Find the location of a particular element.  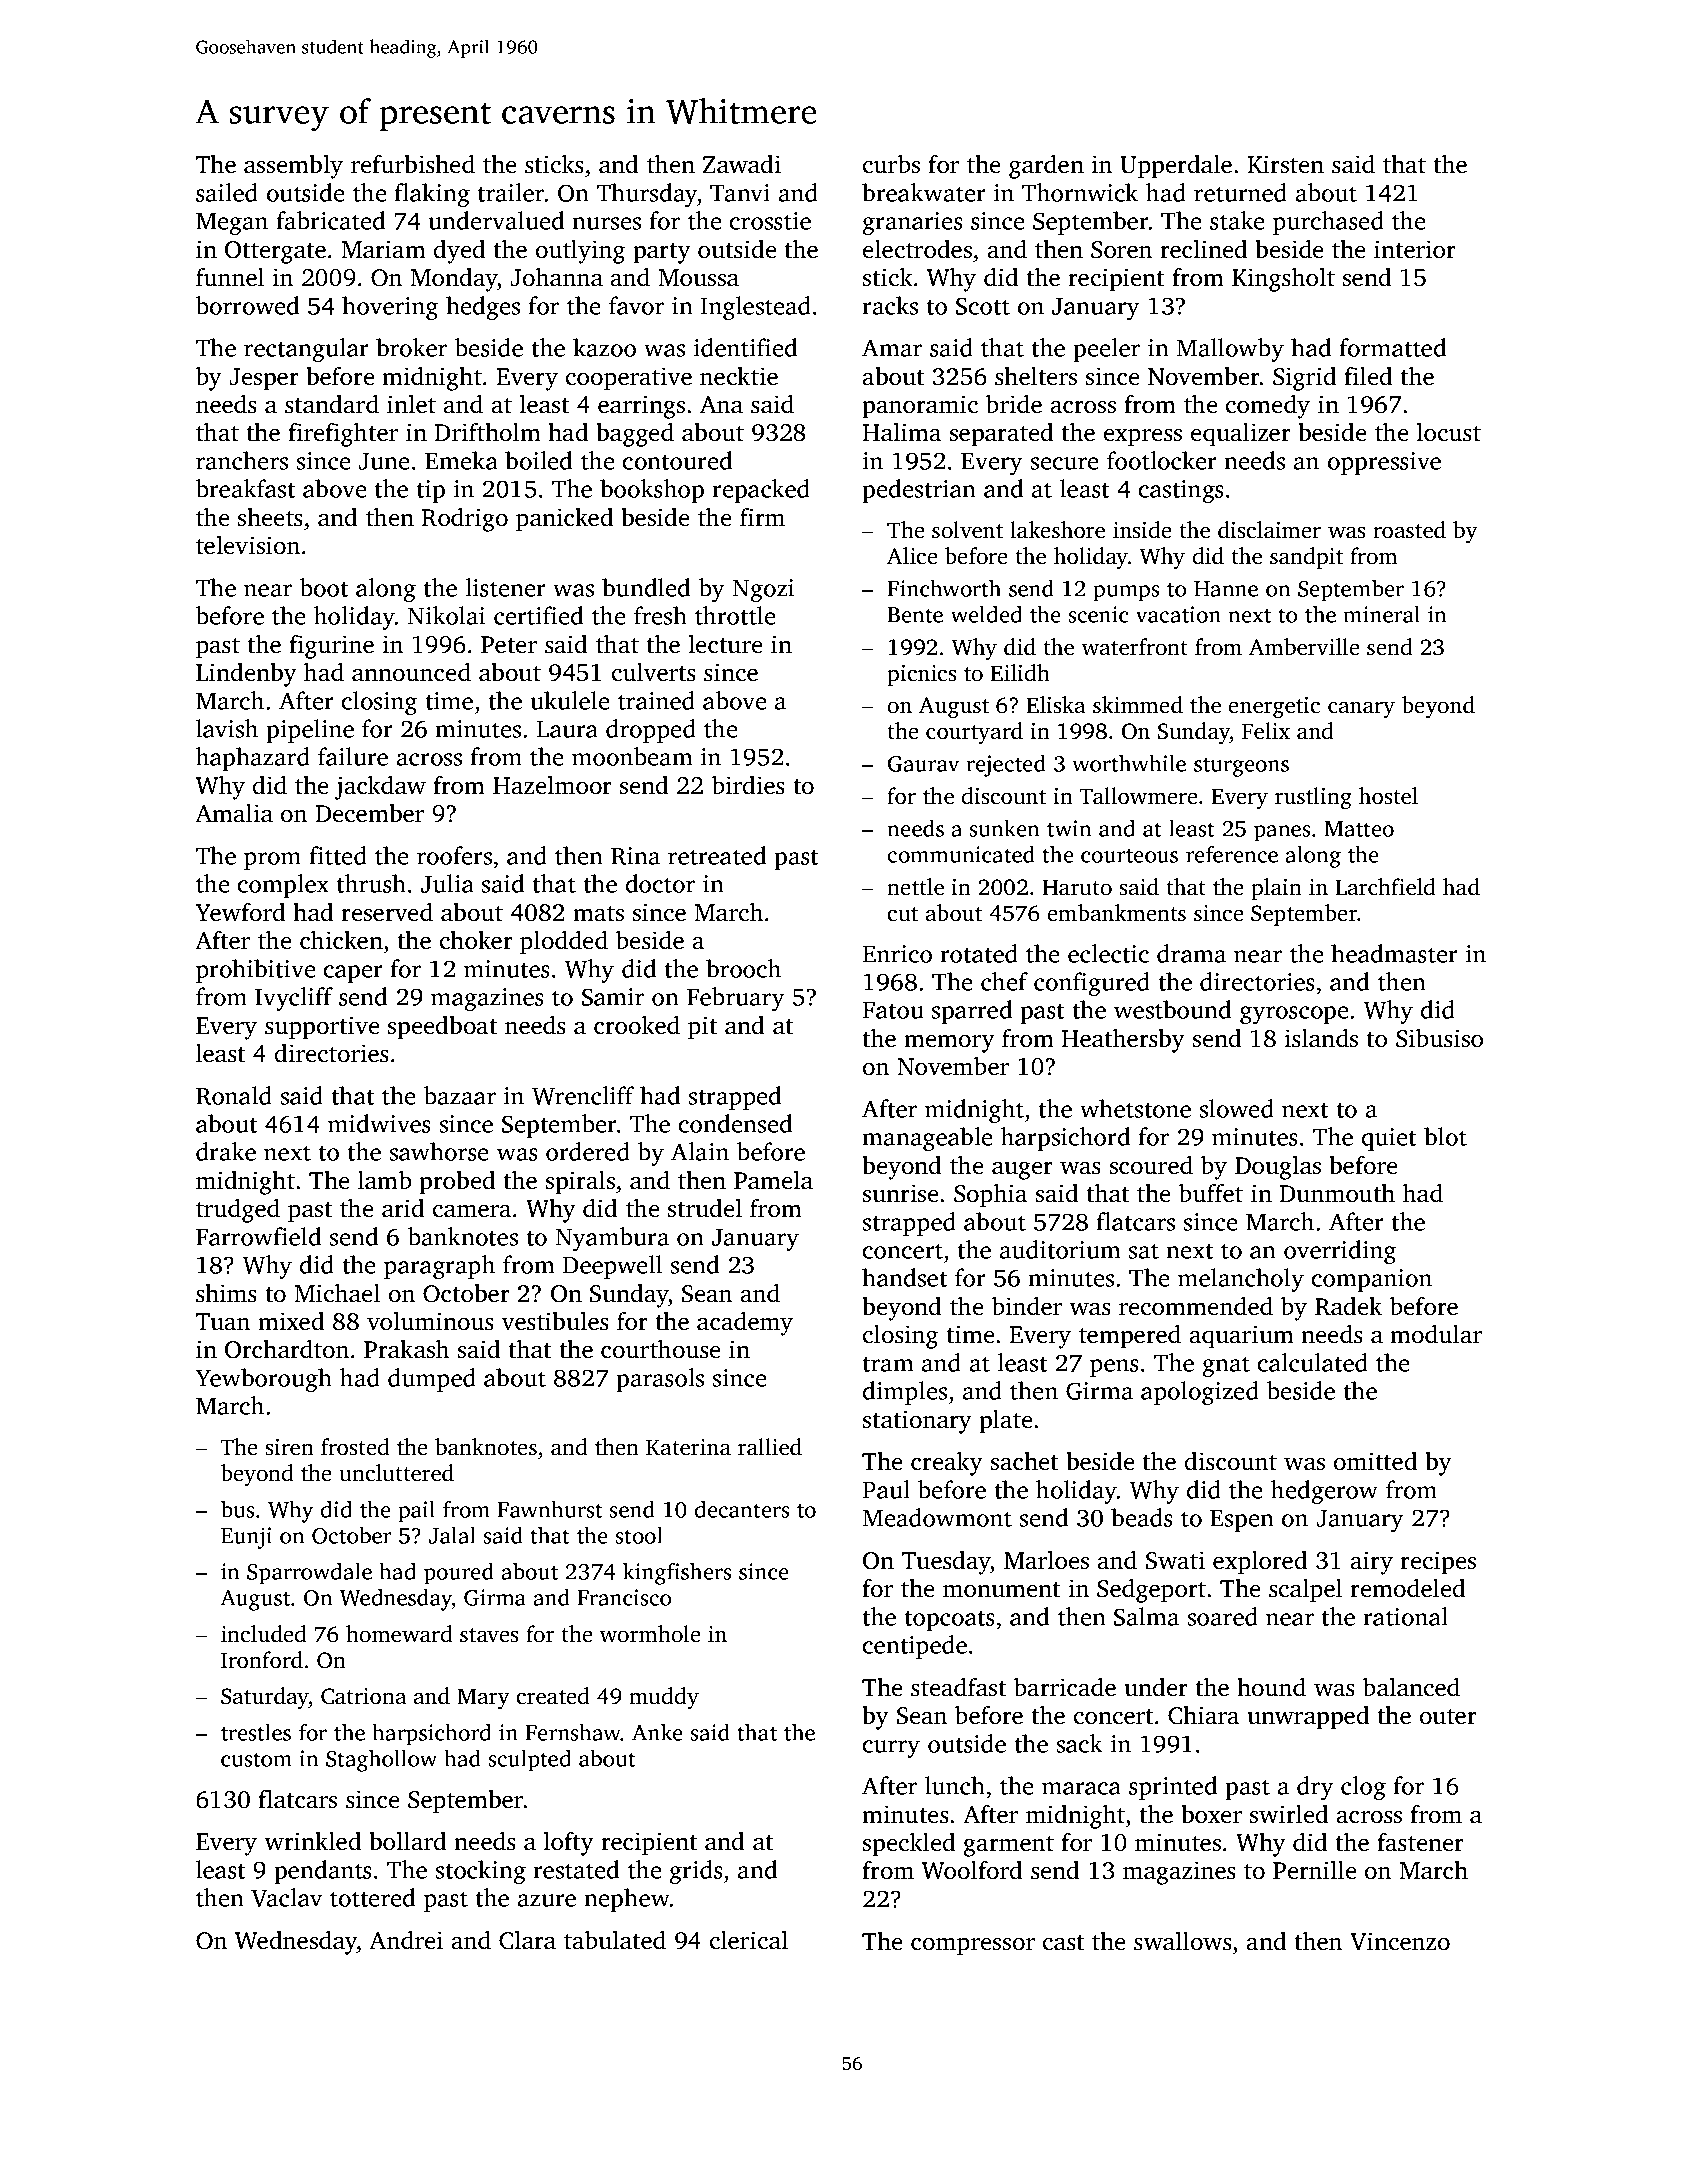

canary is located at coordinates (1361, 710).
